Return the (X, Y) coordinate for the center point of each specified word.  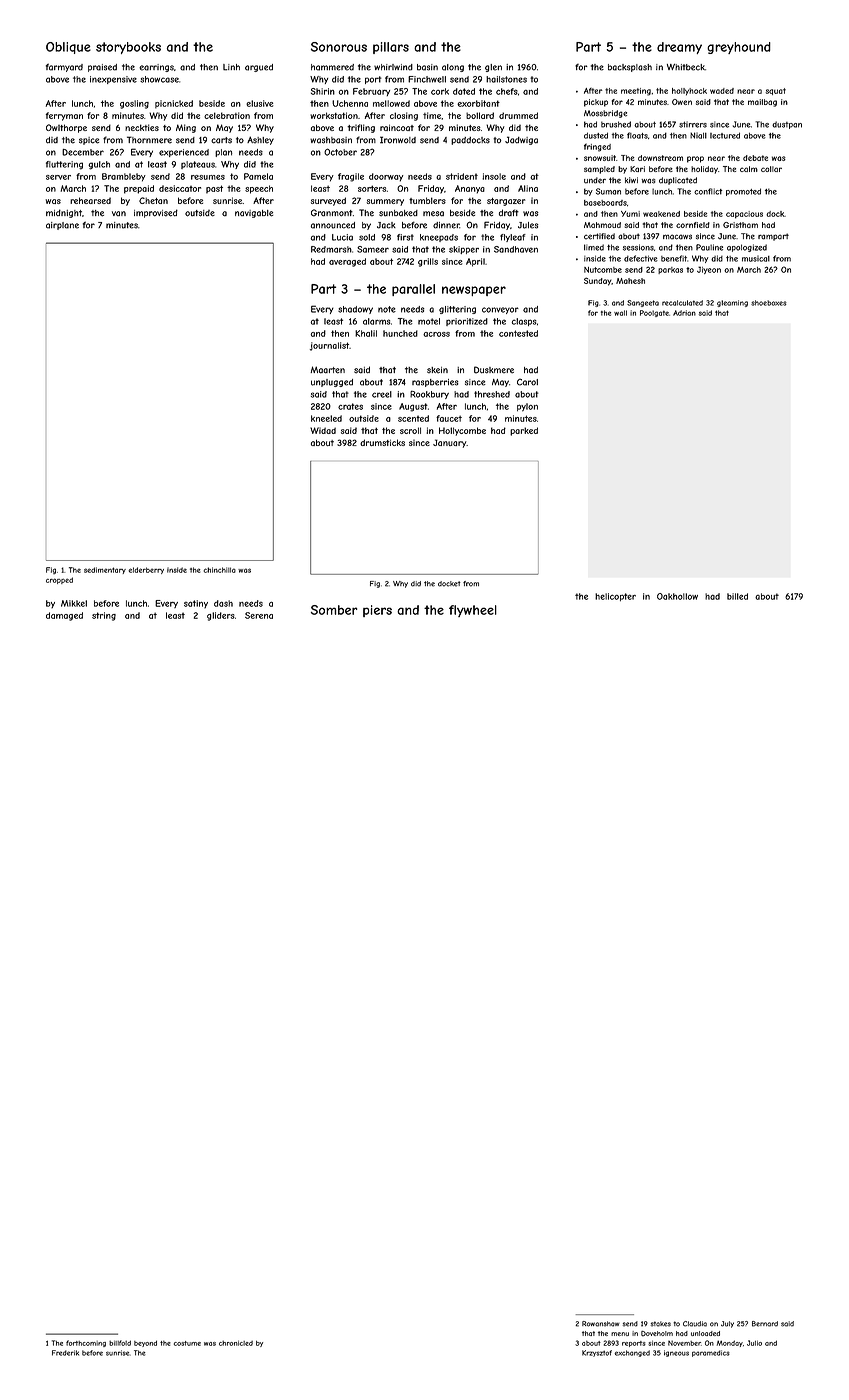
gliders (221, 616)
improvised (156, 213)
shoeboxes (769, 303)
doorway (386, 177)
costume (187, 1343)
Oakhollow (677, 596)
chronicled (236, 1343)
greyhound (739, 48)
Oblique (68, 48)
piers (377, 611)
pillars (391, 48)
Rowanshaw (601, 1324)
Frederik (65, 1353)
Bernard (765, 1324)
